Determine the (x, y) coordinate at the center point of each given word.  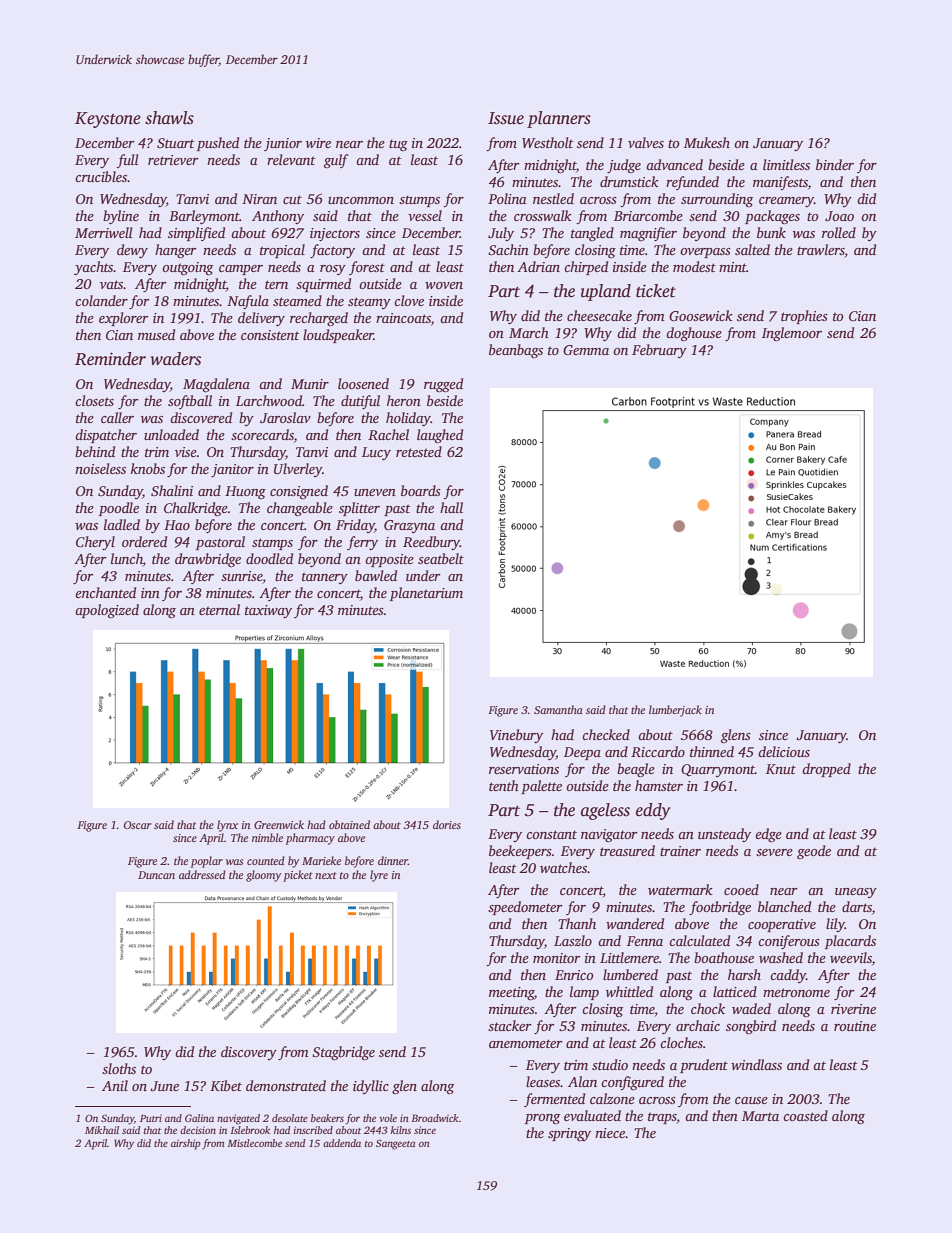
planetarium (426, 594)
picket (298, 876)
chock (708, 1008)
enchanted (105, 592)
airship (186, 1144)
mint (733, 267)
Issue (506, 118)
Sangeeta (395, 1144)
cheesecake (599, 315)
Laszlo (573, 940)
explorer (124, 319)
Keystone (108, 120)
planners (559, 119)
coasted (805, 1115)
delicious (784, 751)
